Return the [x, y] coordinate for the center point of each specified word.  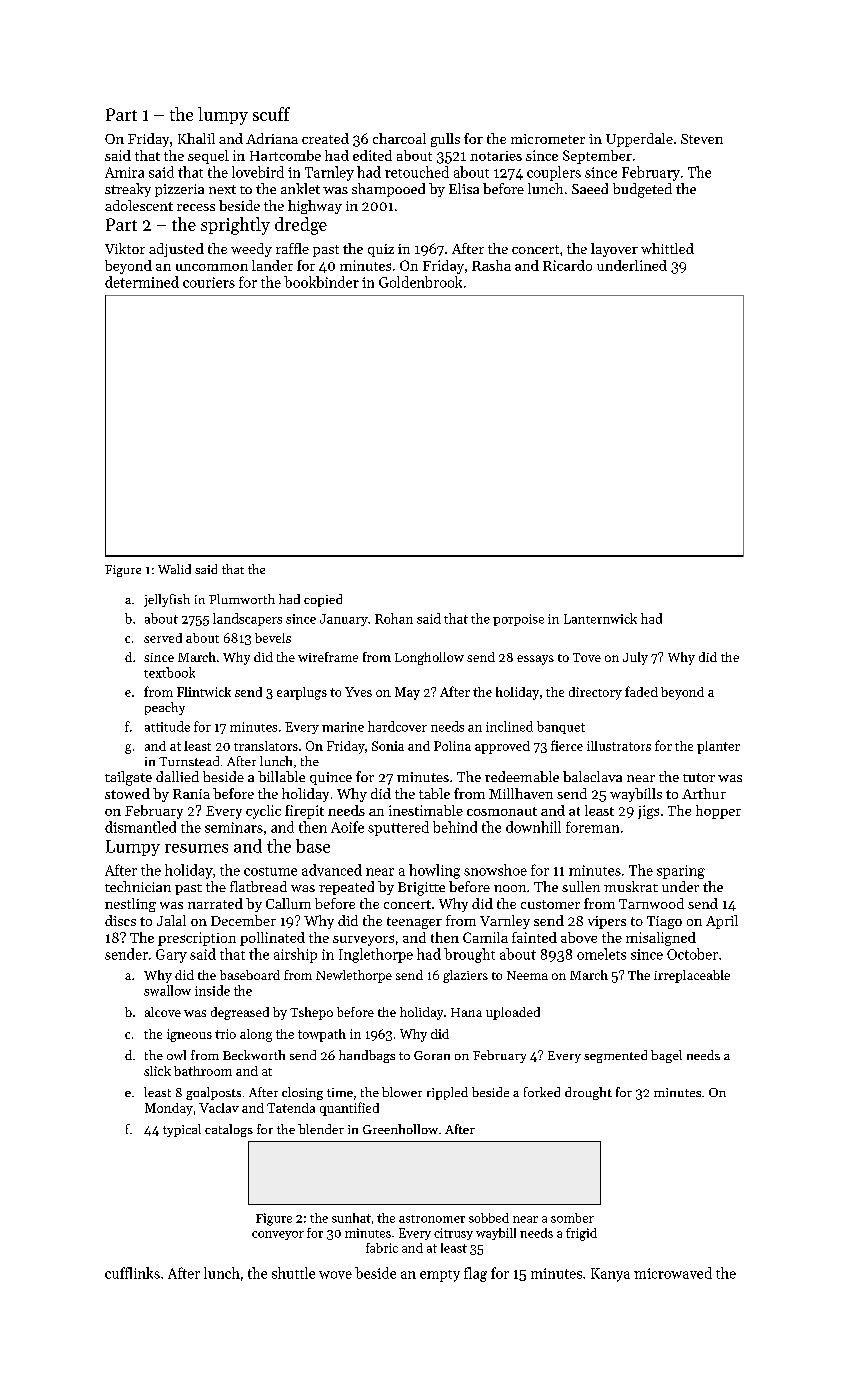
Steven [702, 139]
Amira [124, 172]
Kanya [610, 1275]
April [722, 922]
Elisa [464, 188]
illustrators [619, 746]
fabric [382, 1248]
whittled [667, 248]
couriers [209, 282]
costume [270, 871]
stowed [127, 793]
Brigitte [421, 889]
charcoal [399, 138]
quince [331, 778]
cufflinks [132, 1273]
